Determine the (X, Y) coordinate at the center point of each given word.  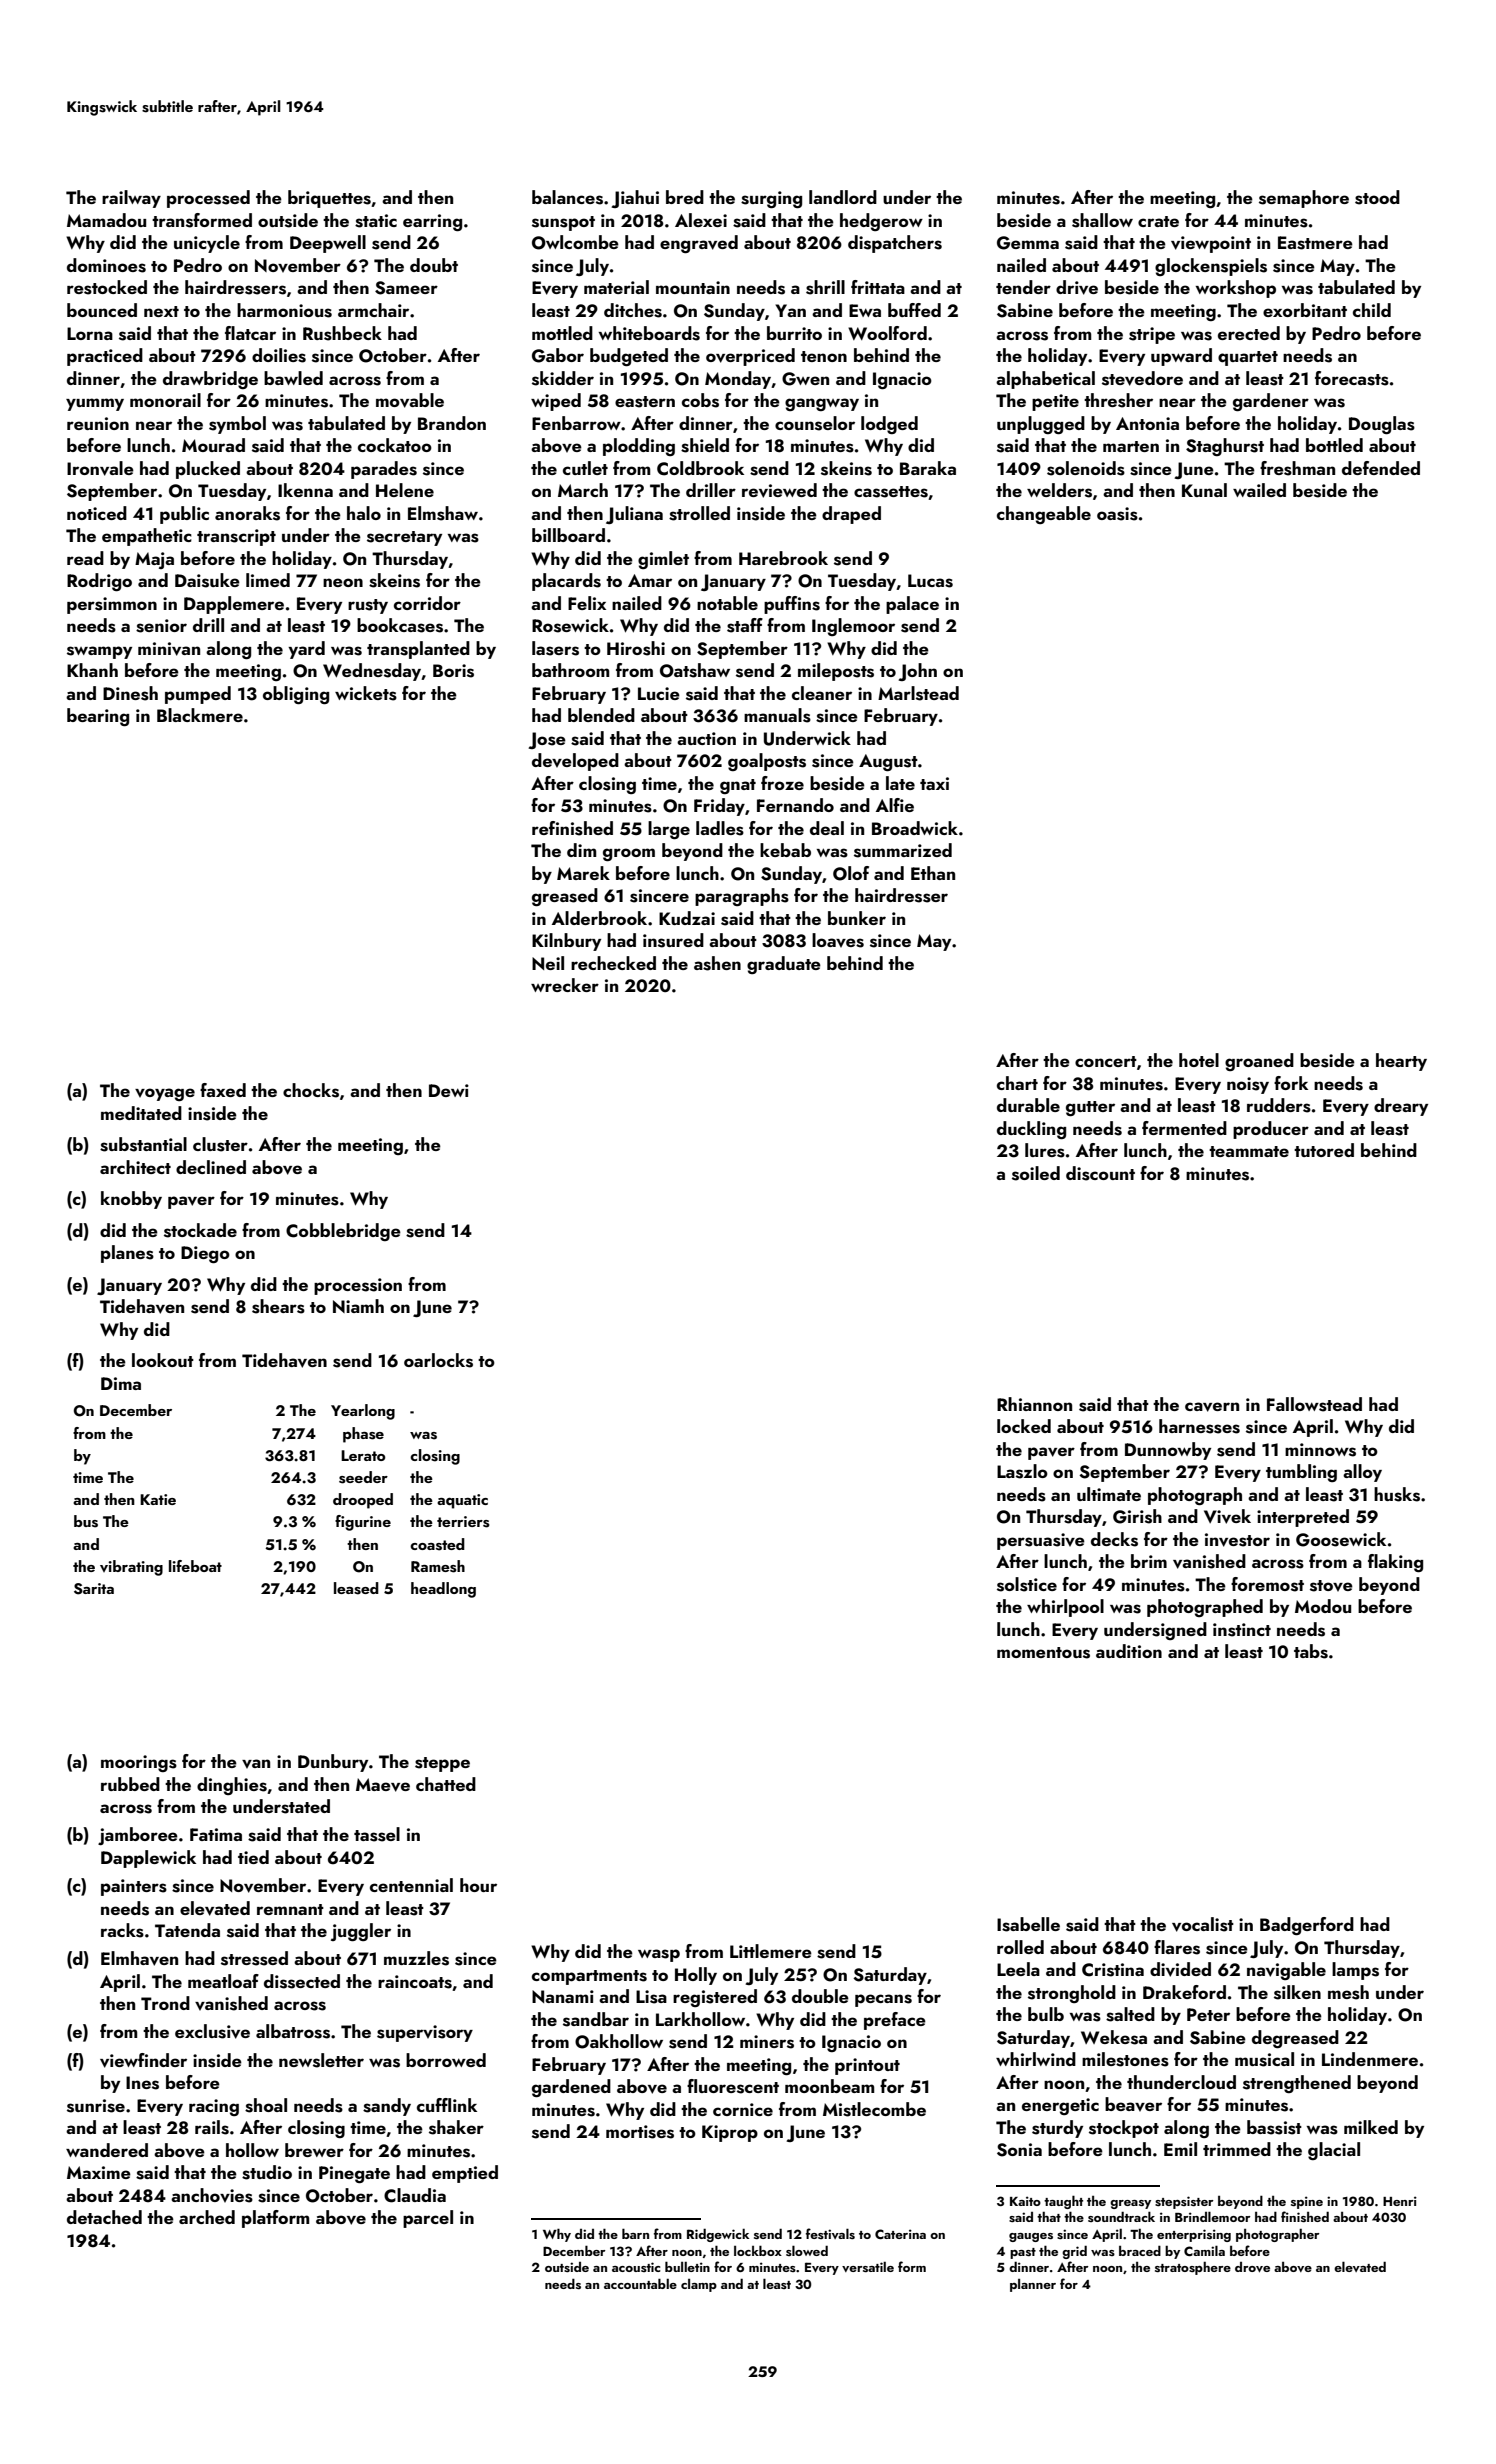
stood (1377, 197)
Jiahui (635, 199)
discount (1100, 1173)
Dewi (449, 1090)
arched (207, 2217)
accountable (640, 2283)
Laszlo (1022, 1471)
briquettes (329, 199)
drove (1252, 2267)
